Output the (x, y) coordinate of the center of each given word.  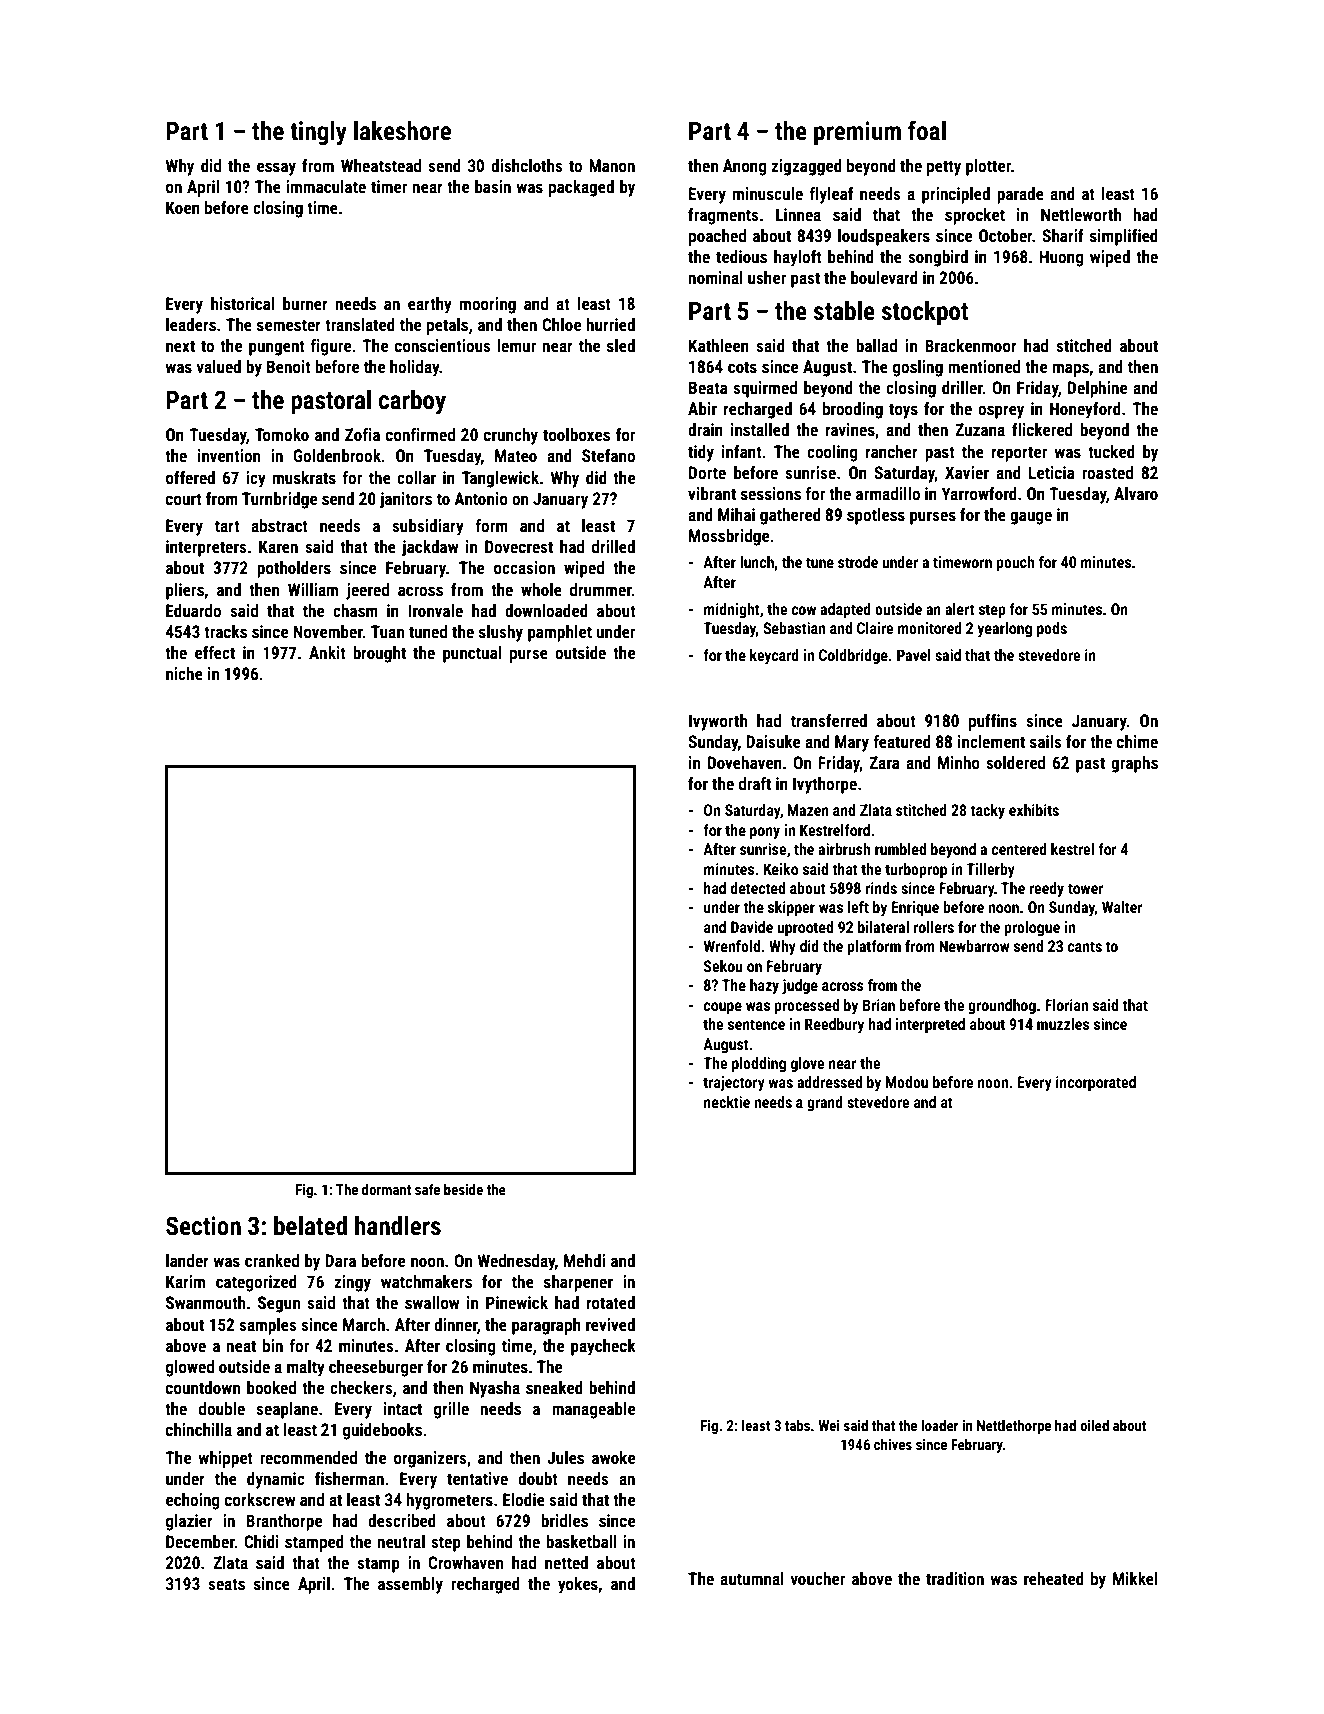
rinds (881, 888)
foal (927, 131)
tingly (318, 133)
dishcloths (527, 165)
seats (226, 1584)
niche (184, 673)
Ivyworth (718, 722)
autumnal (752, 1578)
